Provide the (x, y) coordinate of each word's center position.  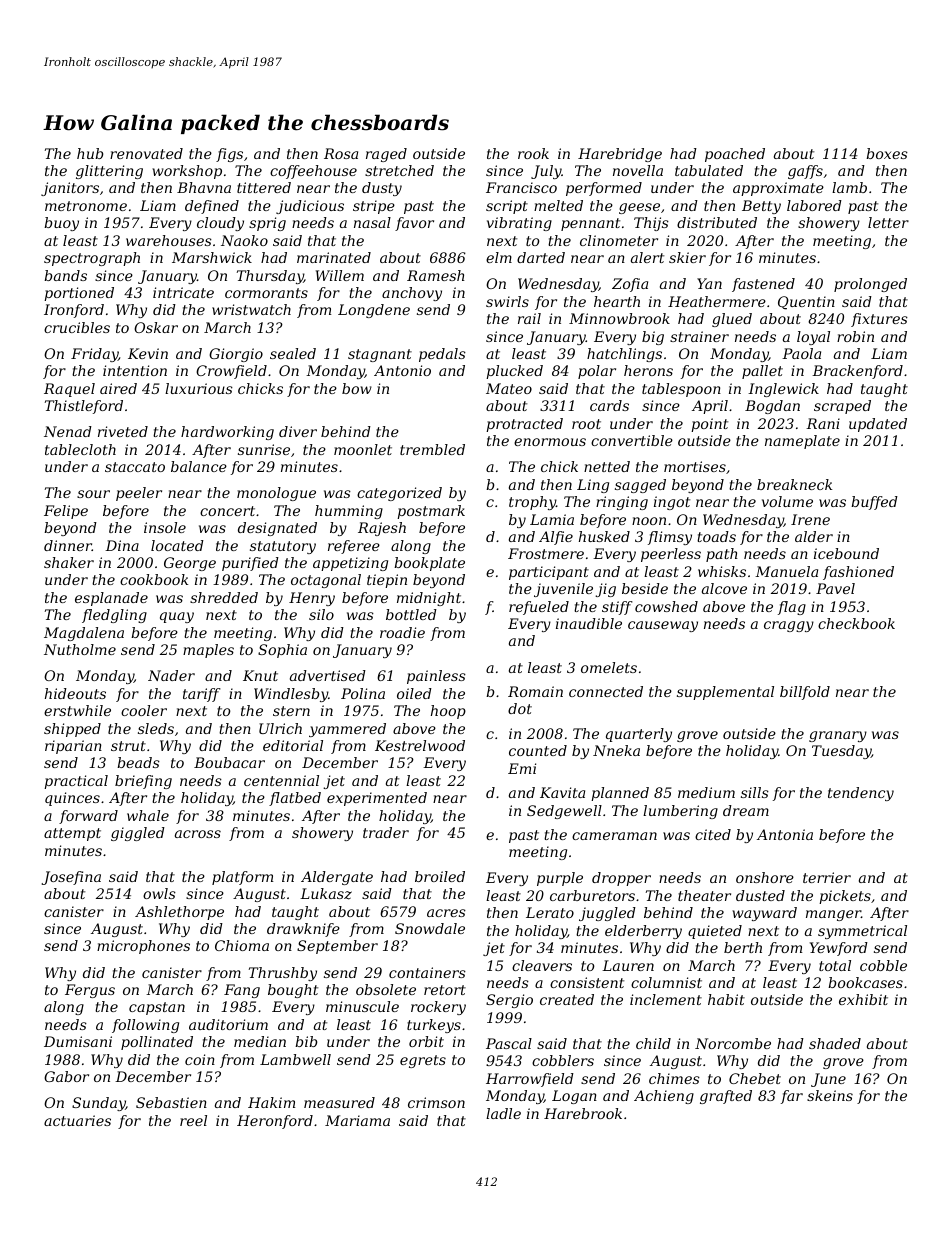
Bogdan (772, 407)
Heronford (275, 1122)
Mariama (357, 1120)
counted (538, 750)
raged (386, 155)
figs (229, 155)
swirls (507, 301)
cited (713, 834)
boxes (887, 153)
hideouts (75, 693)
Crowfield (231, 372)
